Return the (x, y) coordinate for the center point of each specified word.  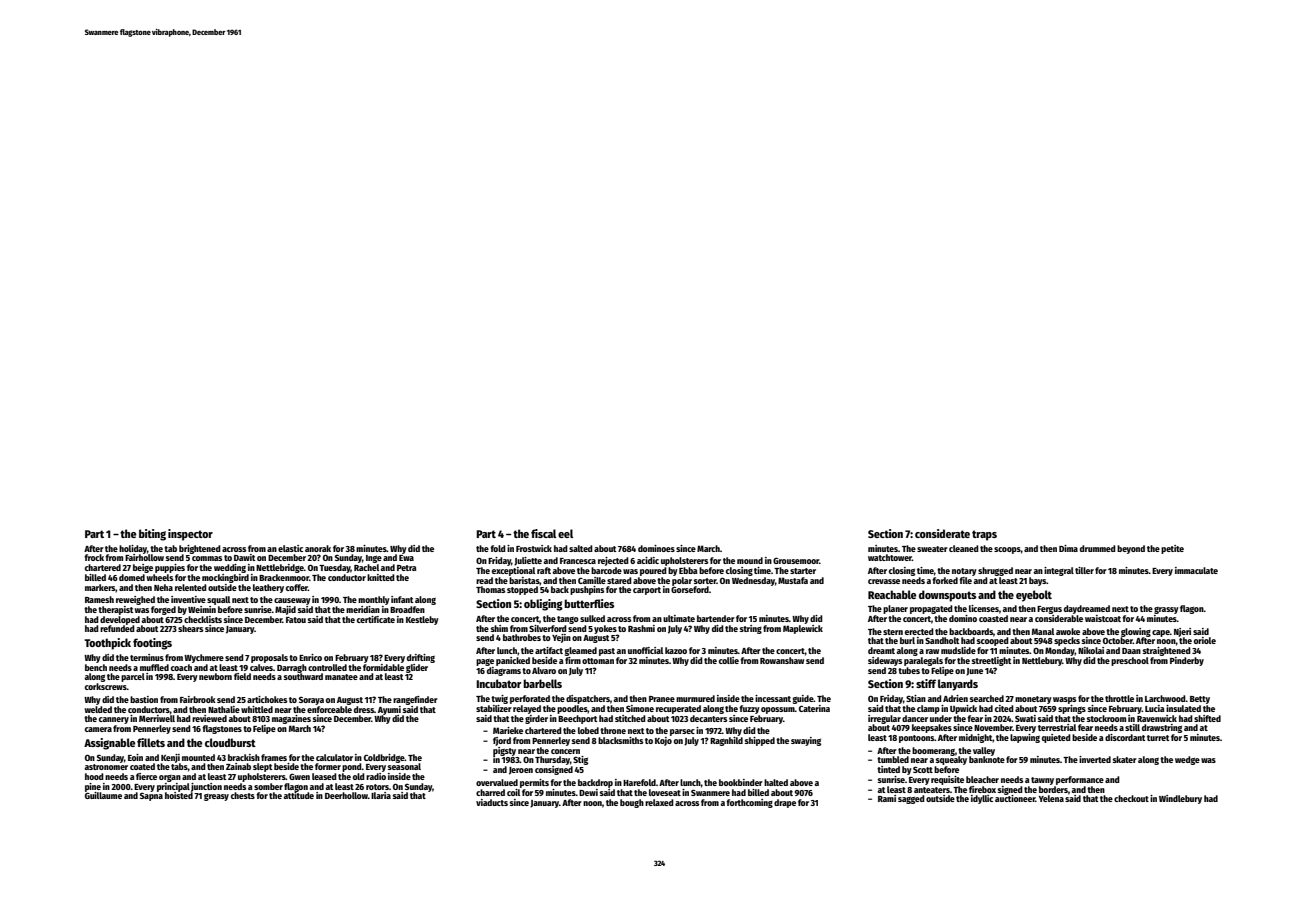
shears (190, 628)
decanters (708, 718)
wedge (1187, 760)
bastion (144, 699)
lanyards (958, 685)
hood (94, 776)
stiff (926, 683)
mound (750, 560)
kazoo (676, 650)
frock (94, 557)
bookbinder (741, 782)
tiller (1084, 570)
